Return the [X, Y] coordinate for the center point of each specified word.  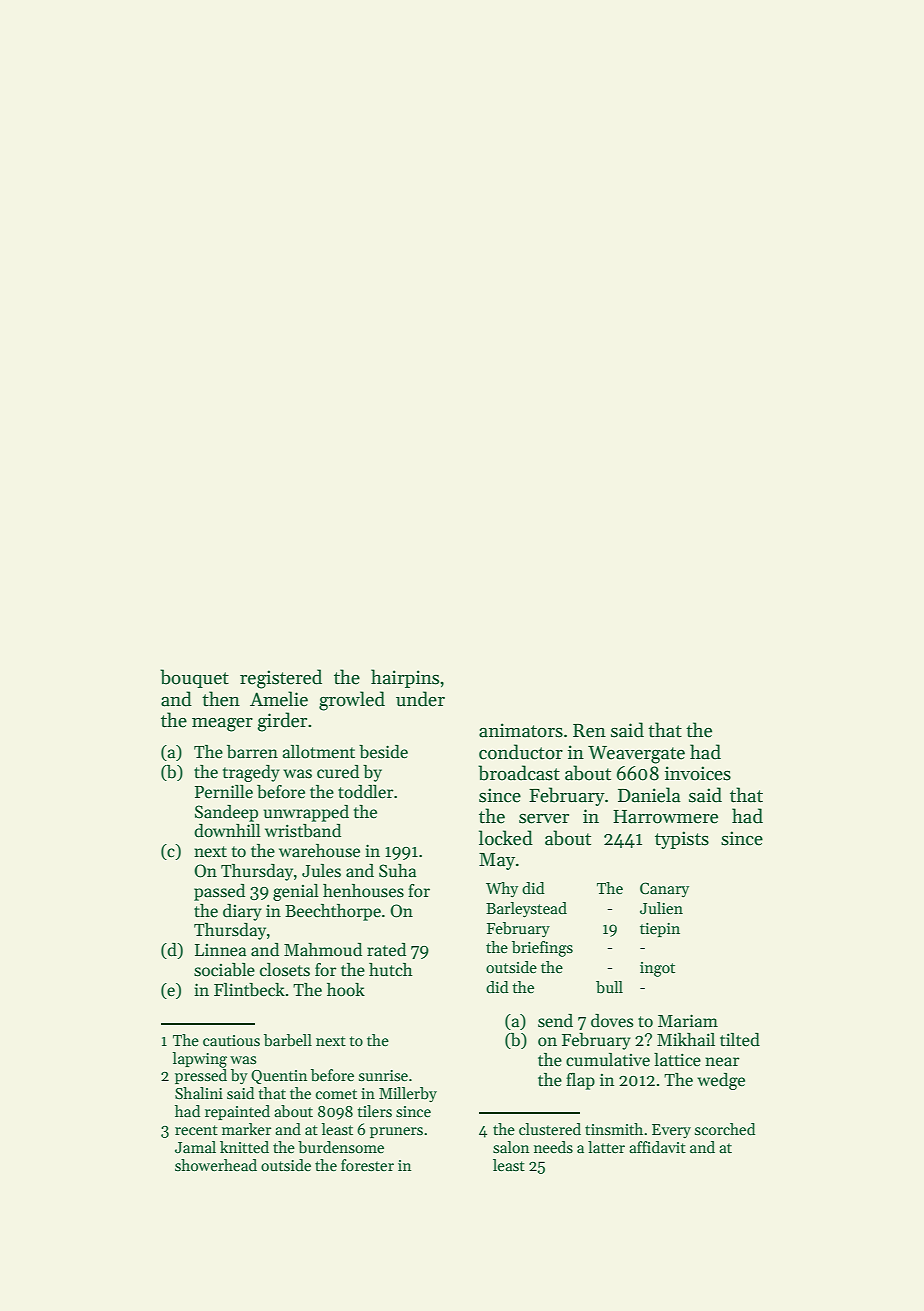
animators [521, 730]
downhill [227, 831]
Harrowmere [665, 817]
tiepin [660, 930]
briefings [542, 949]
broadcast [519, 773]
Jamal [195, 1147]
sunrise [383, 1075]
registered [281, 679]
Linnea [220, 950]
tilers [375, 1111]
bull [609, 987]
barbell [288, 1040]
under [420, 699]
